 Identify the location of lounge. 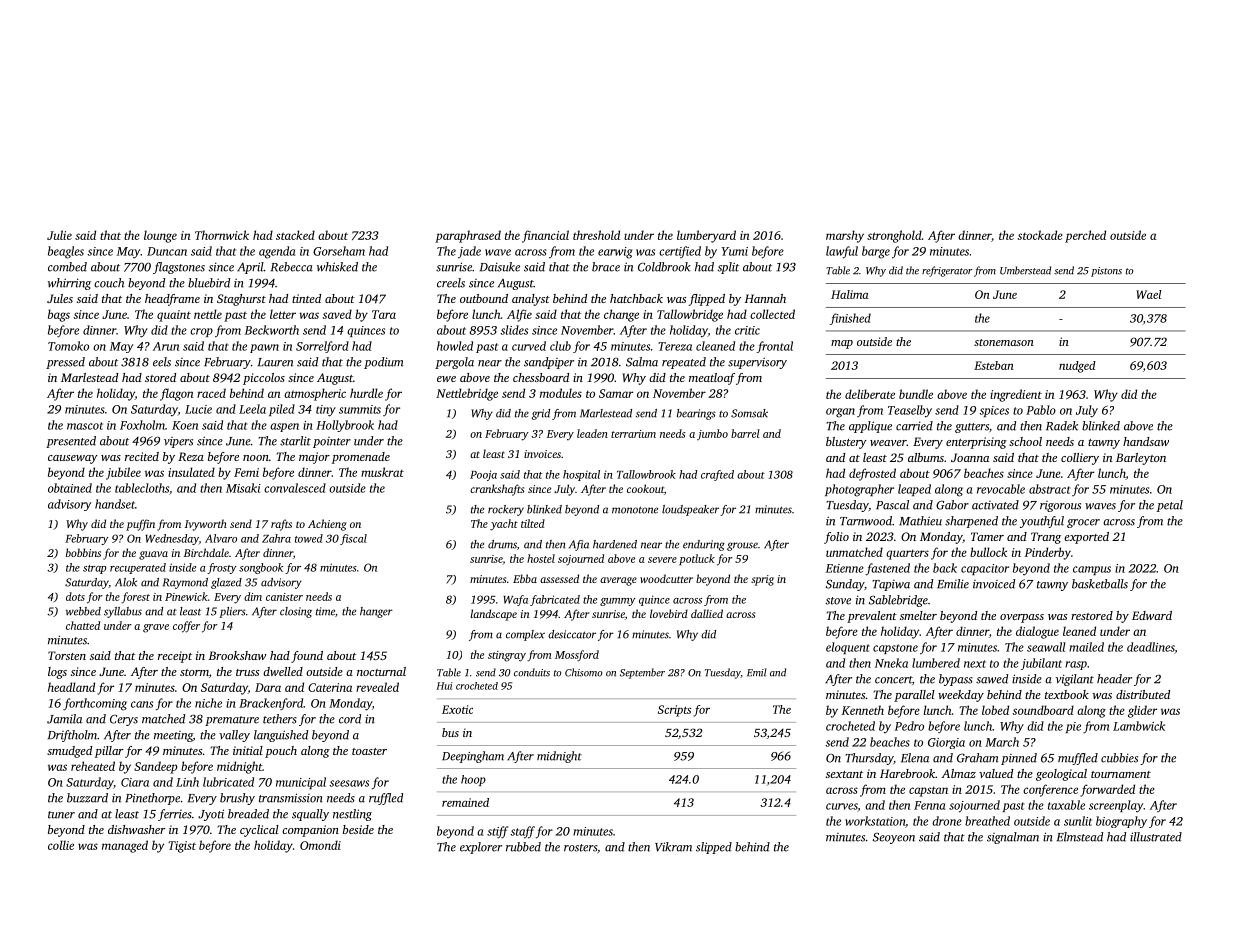
(160, 236).
